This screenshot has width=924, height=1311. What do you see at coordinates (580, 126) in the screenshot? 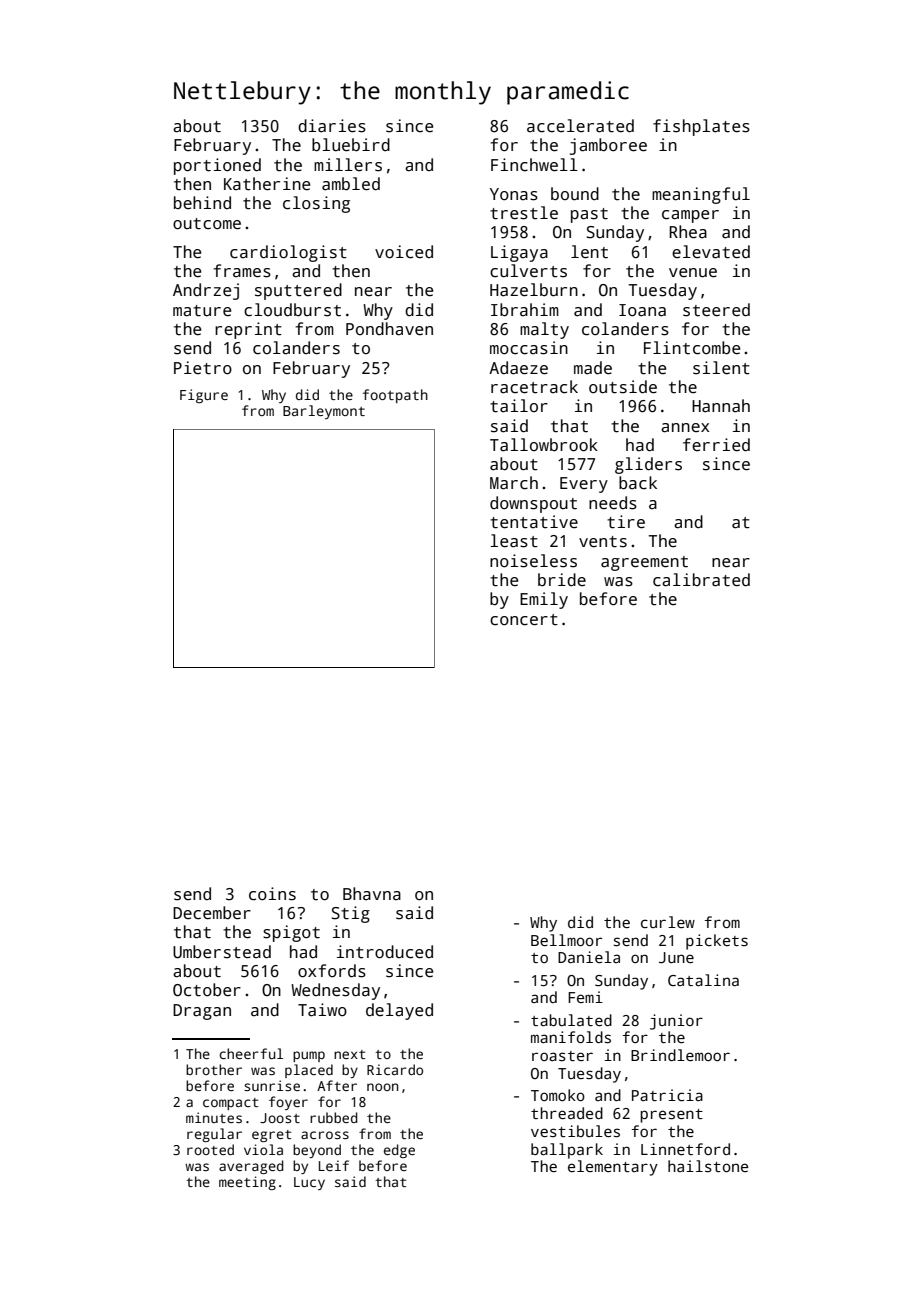
I see `accelerated` at bounding box center [580, 126].
